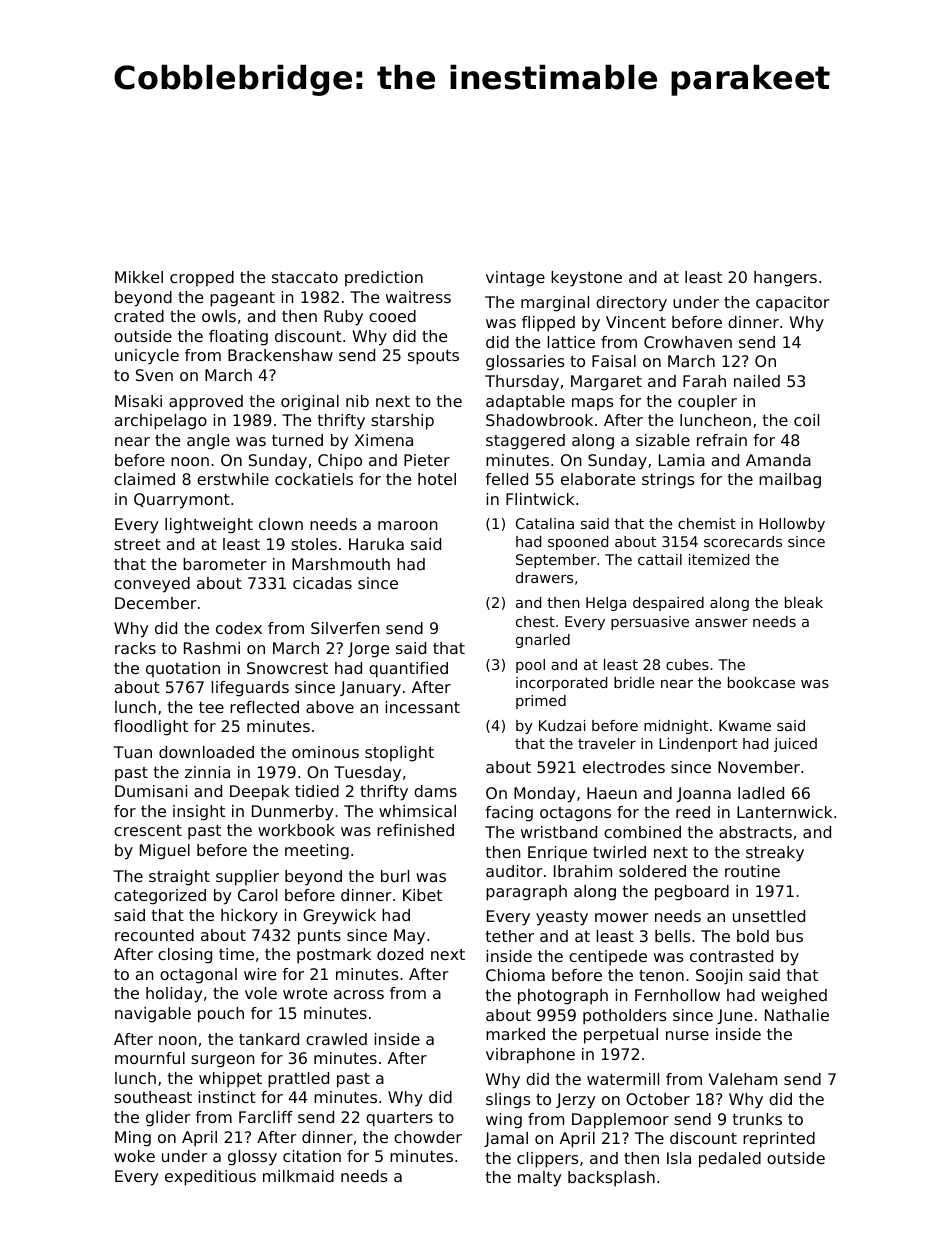 This screenshot has width=952, height=1233. Describe the element at coordinates (210, 1178) in the screenshot. I see `expeditious` at that location.
